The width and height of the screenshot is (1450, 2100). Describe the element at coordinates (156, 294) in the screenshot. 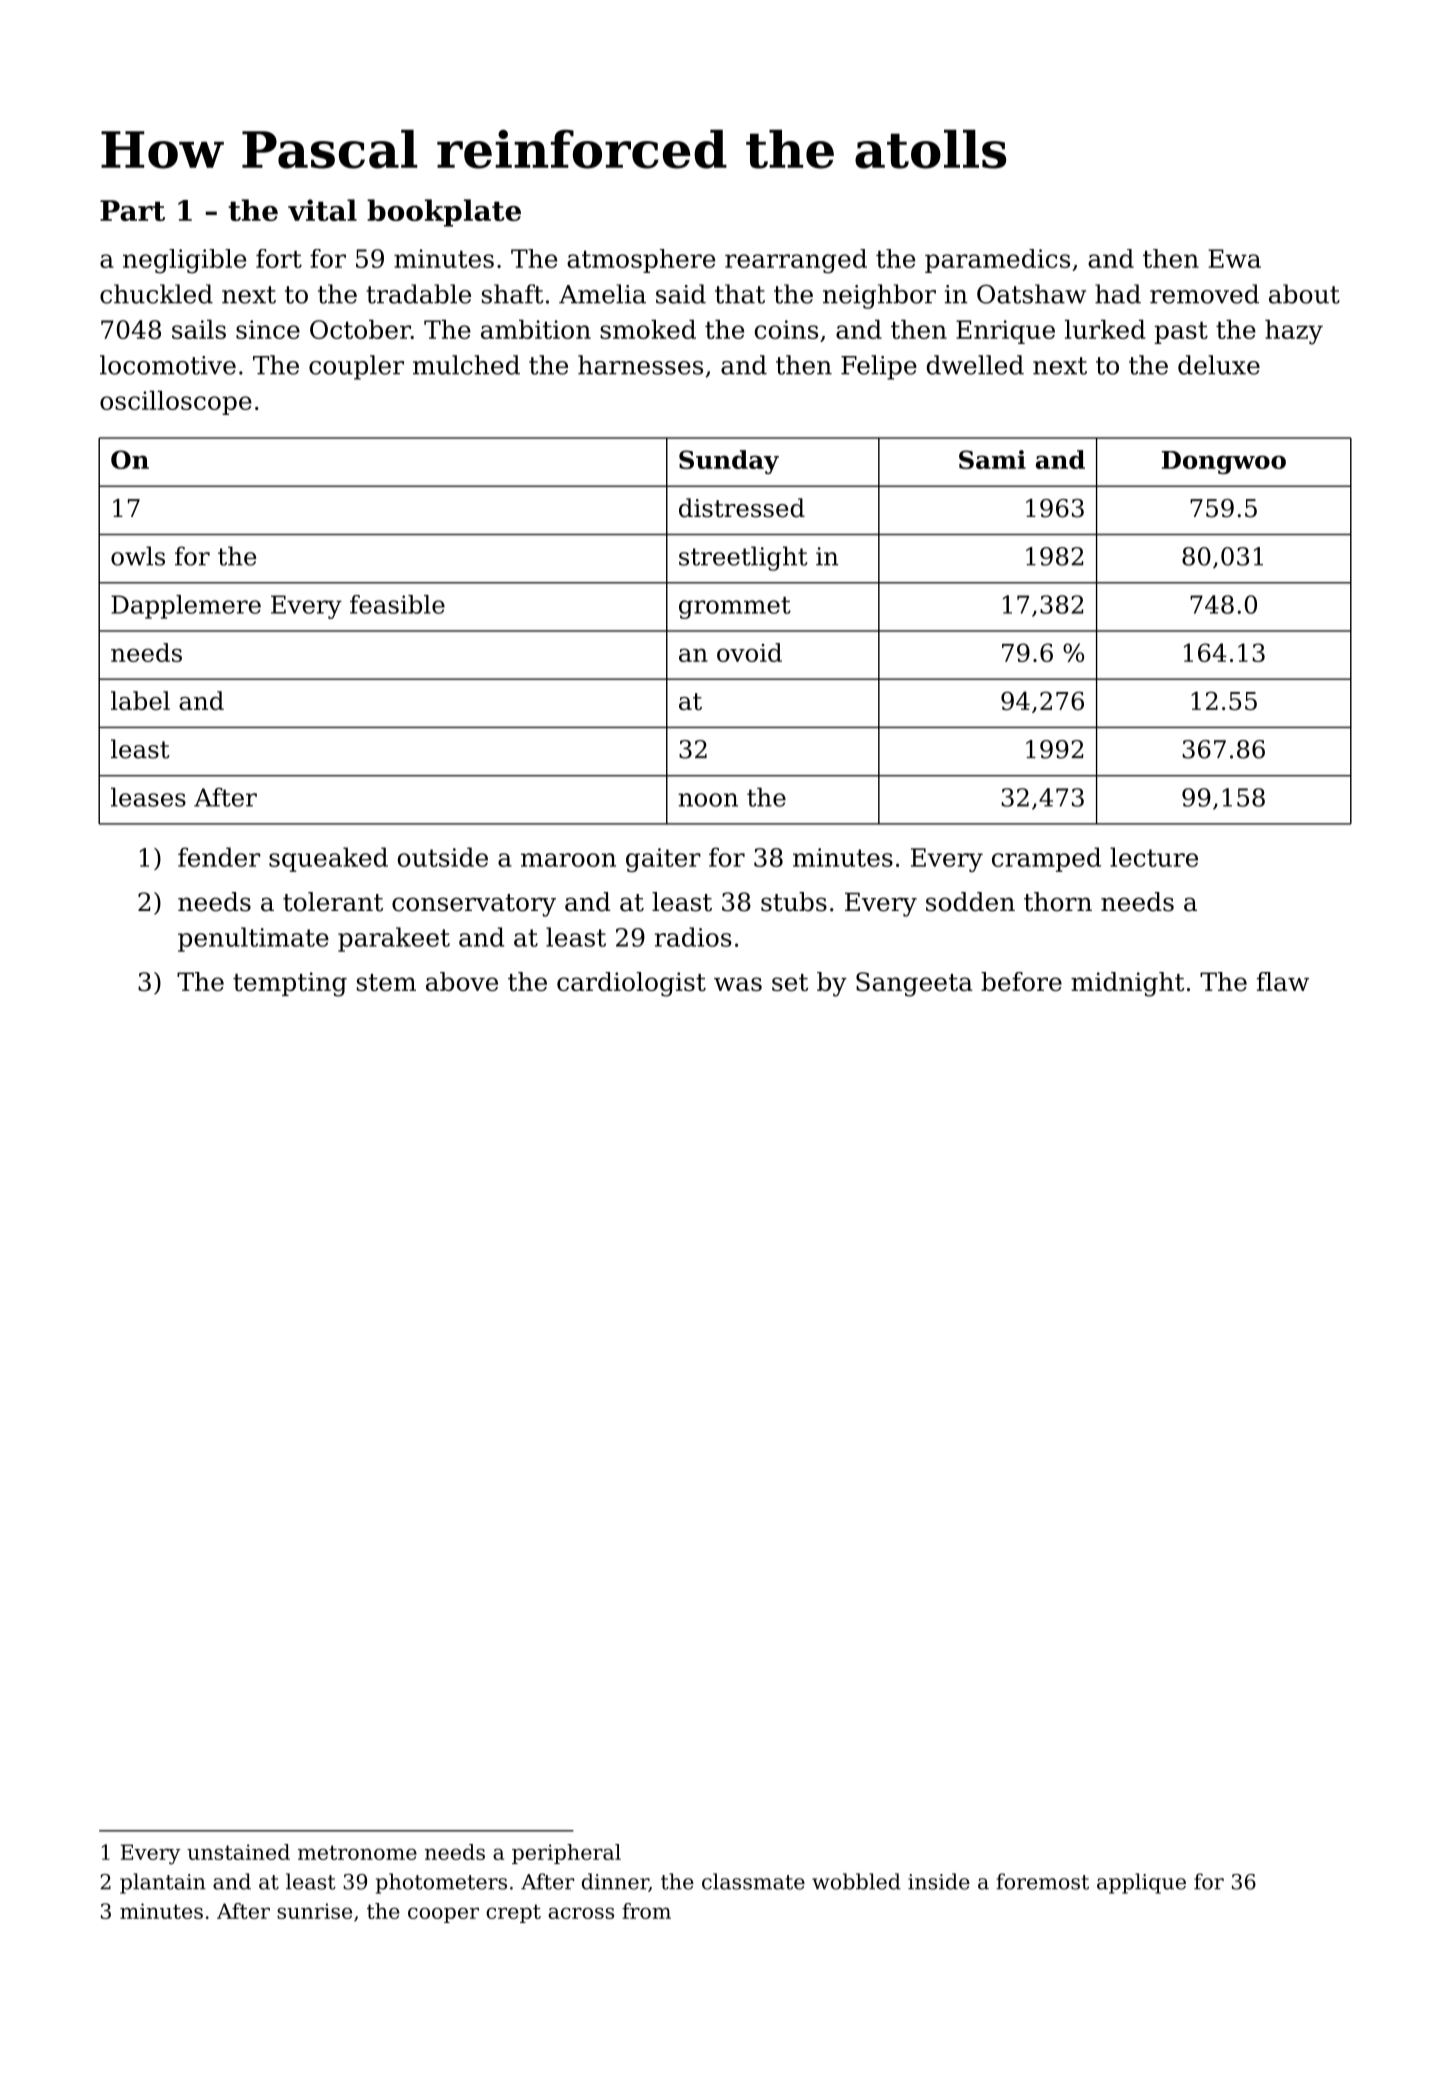

I see `chuckled` at that location.
